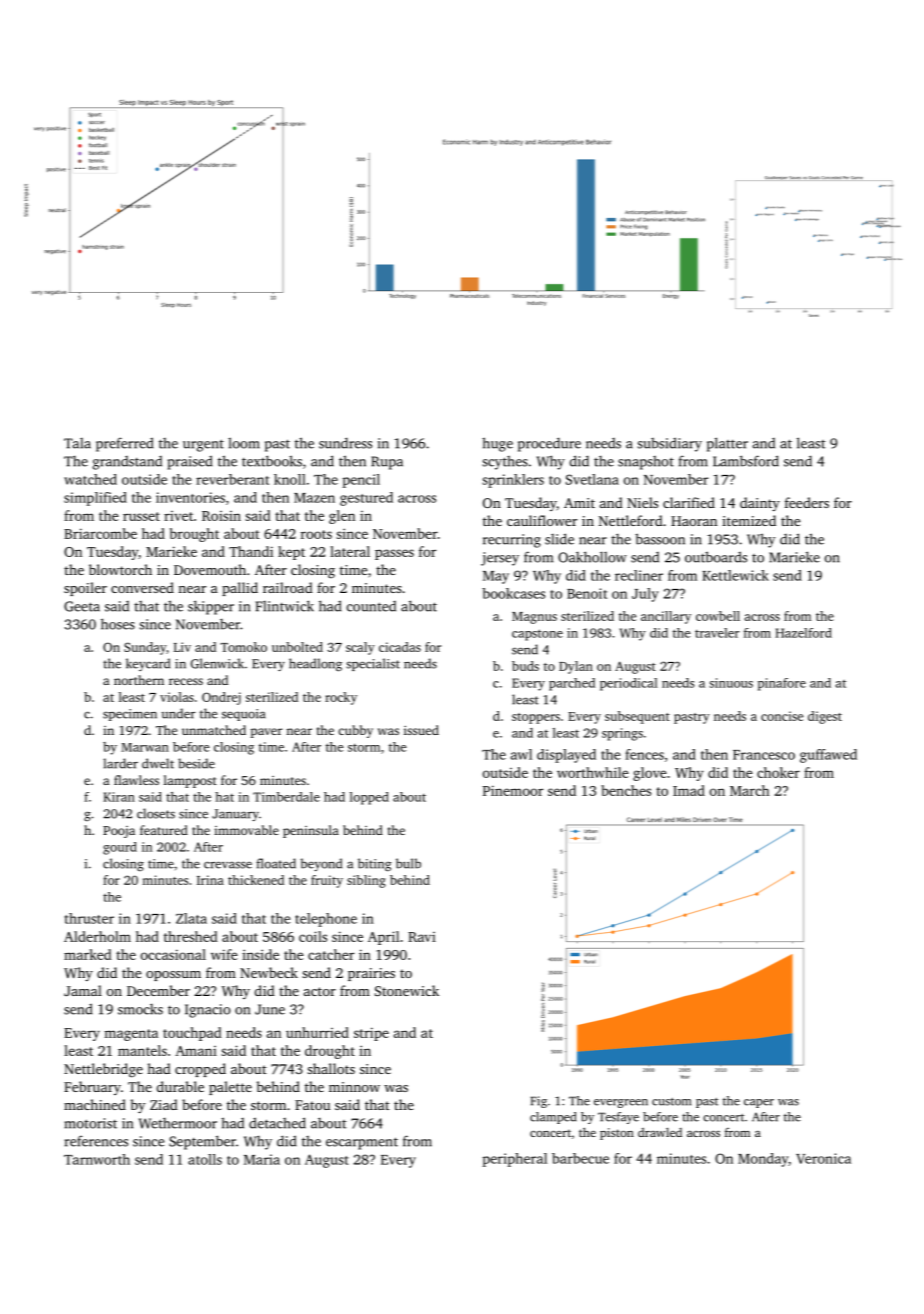 Image resolution: width=924 pixels, height=1314 pixels. Describe the element at coordinates (205, 1159) in the image. I see `atolls` at that location.
